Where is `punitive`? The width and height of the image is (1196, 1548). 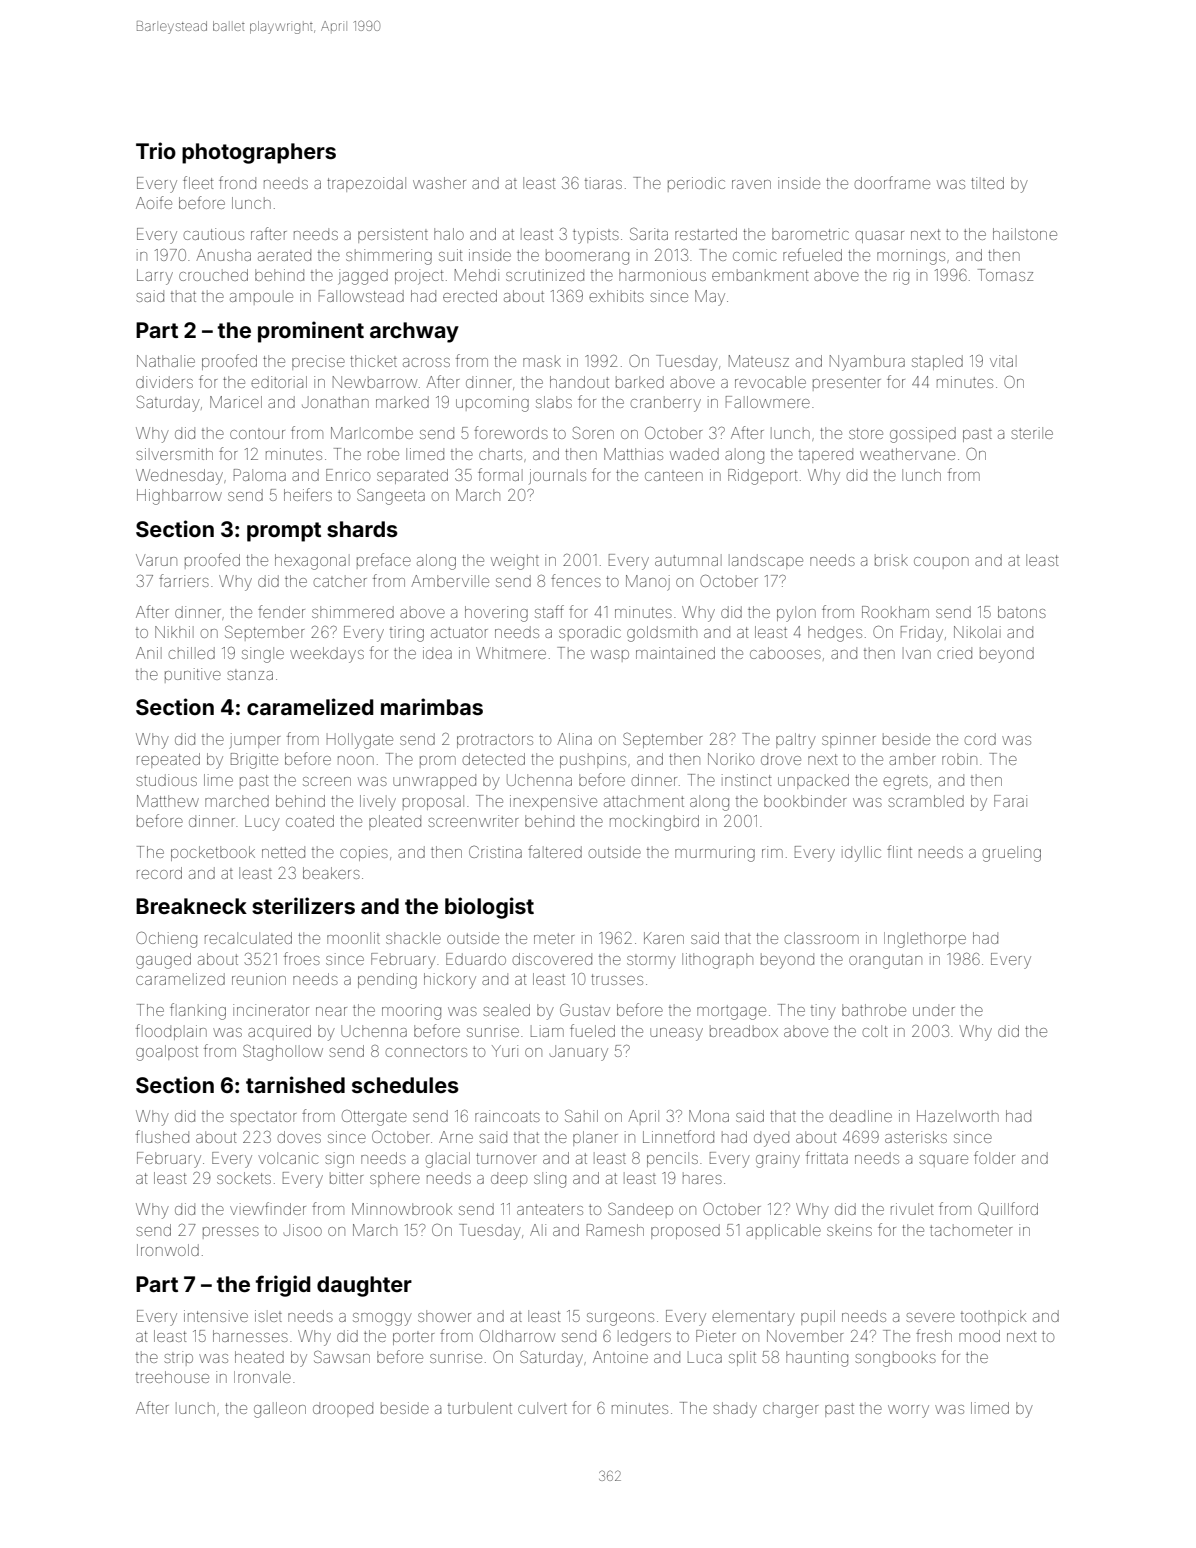 punitive is located at coordinates (193, 675).
